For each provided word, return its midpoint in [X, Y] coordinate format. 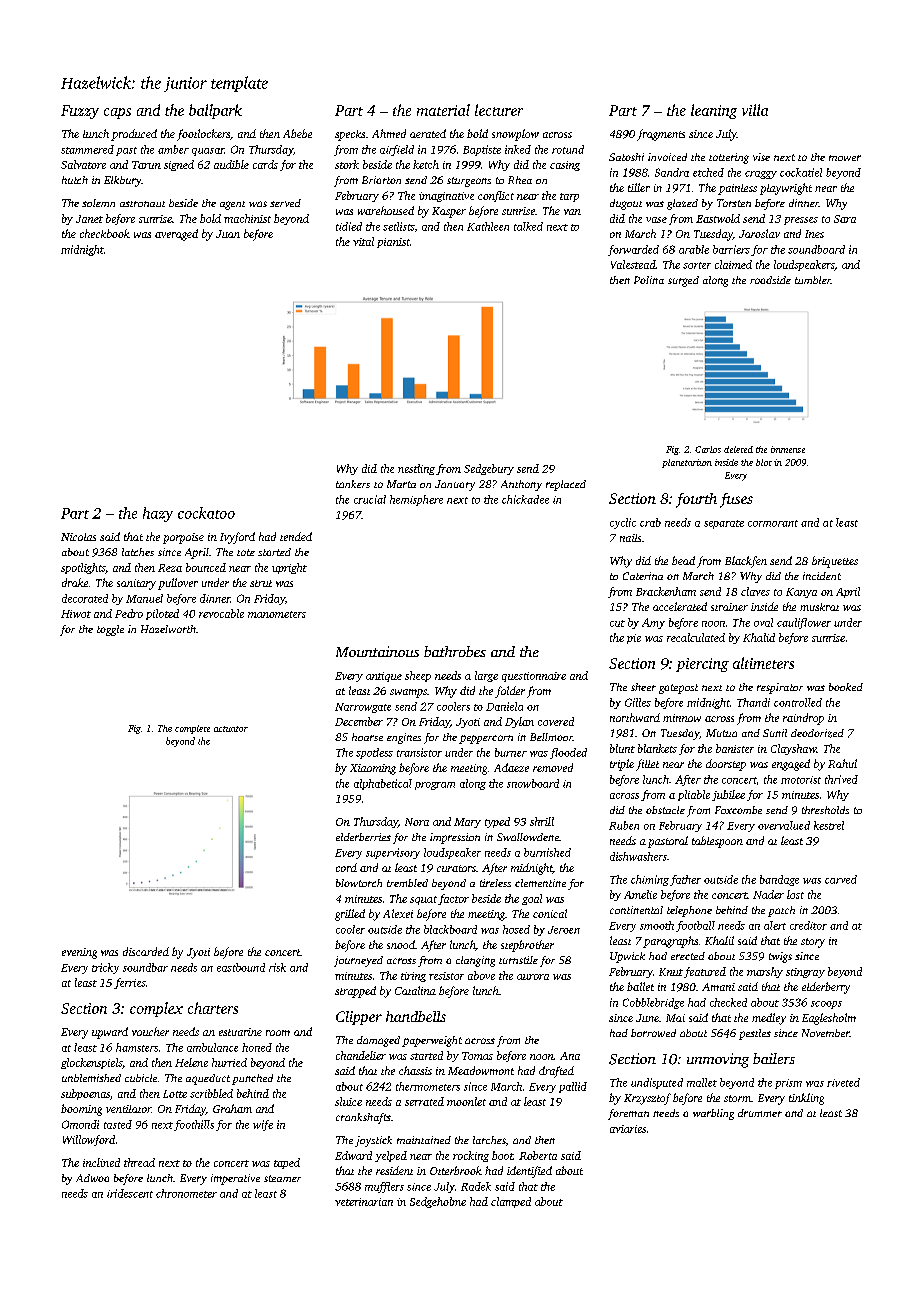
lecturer [499, 110]
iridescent [130, 1193]
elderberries [363, 837]
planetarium [687, 463]
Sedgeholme [438, 1202]
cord [346, 867]
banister [735, 748]
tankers [353, 484]
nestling [416, 469]
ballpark [215, 111]
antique [384, 677]
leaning [714, 111]
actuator [231, 729]
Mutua [721, 733]
